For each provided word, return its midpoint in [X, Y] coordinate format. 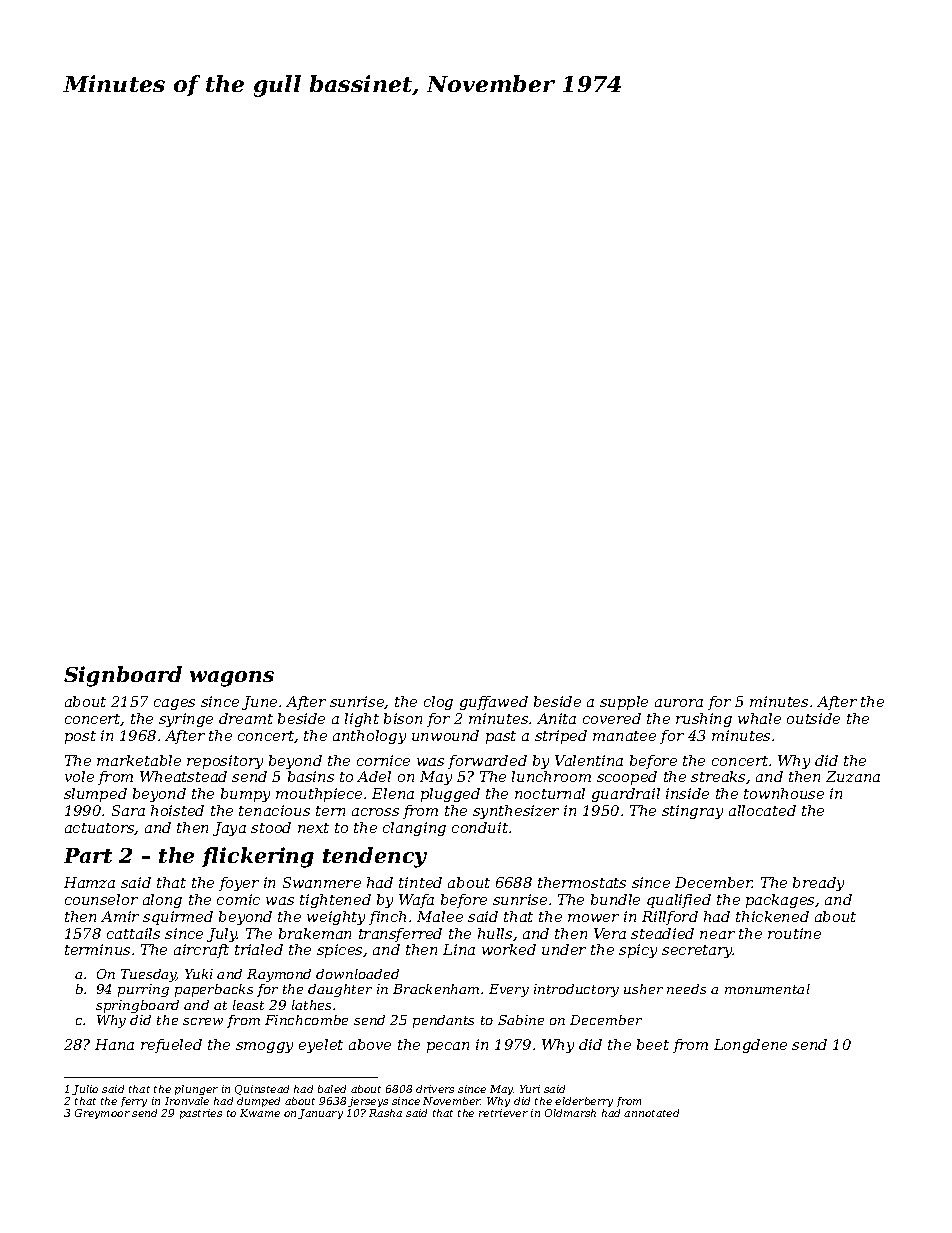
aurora [679, 703]
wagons [232, 679]
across [375, 812]
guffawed [494, 703]
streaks [718, 776]
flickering [258, 857]
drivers [435, 1089]
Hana [114, 1044]
